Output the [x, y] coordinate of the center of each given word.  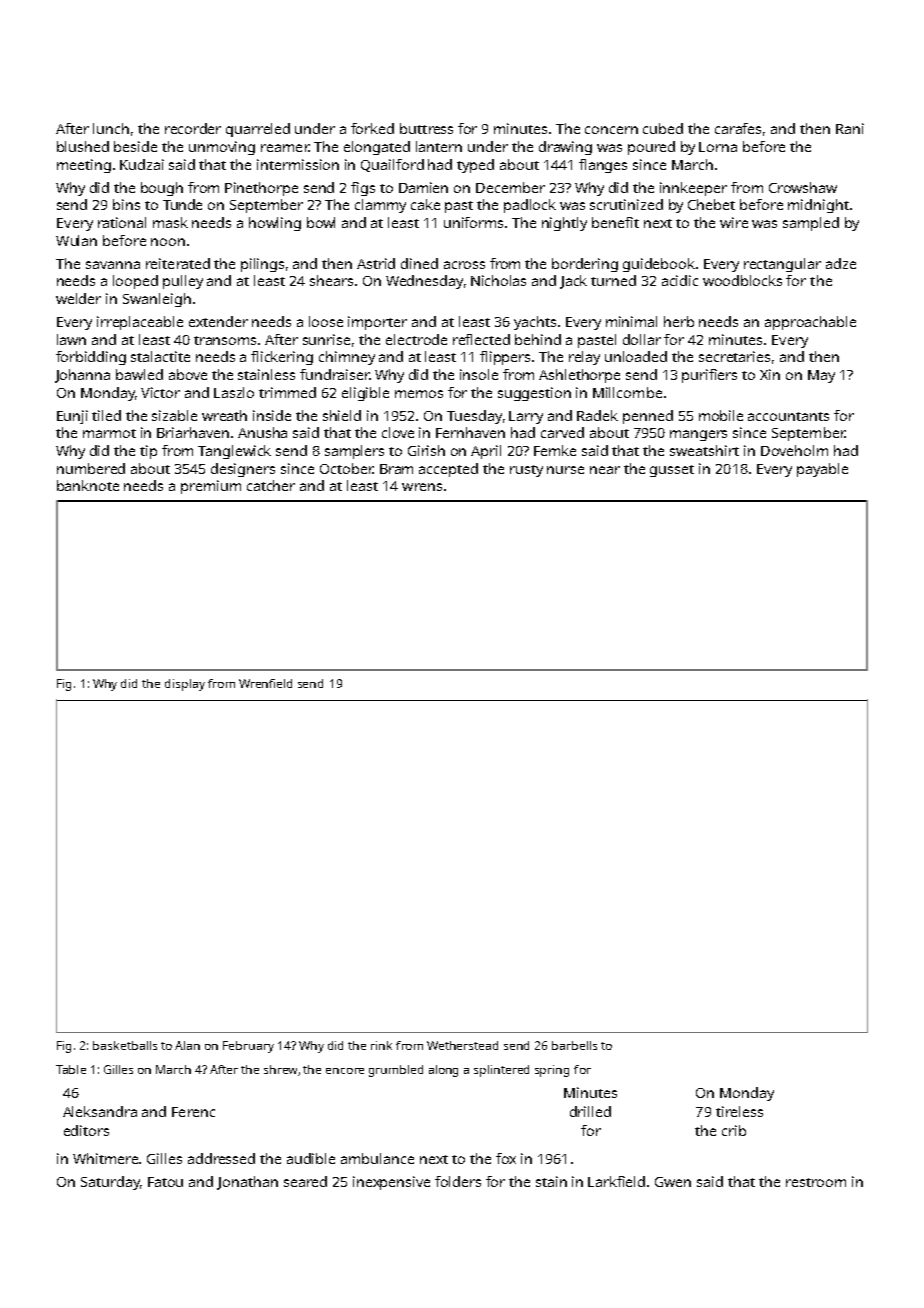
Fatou [165, 1182]
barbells [574, 1045]
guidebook [659, 265]
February [248, 1047]
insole [479, 374]
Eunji [72, 417]
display [185, 685]
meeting [84, 166]
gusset [672, 471]
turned [613, 280]
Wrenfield [265, 683]
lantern [439, 146]
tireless [739, 1111]
